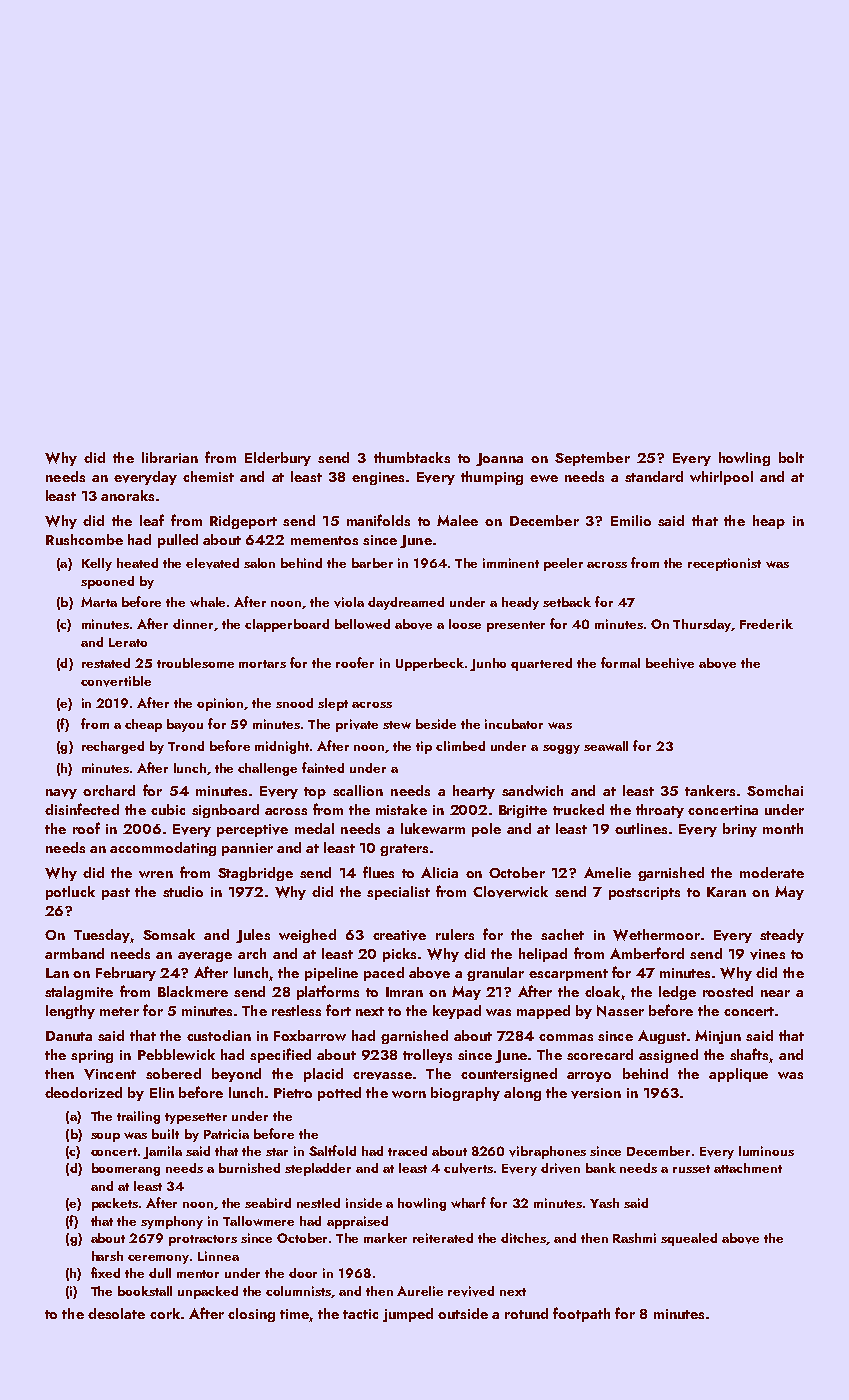  I want to click on Blackmere, so click(193, 991).
